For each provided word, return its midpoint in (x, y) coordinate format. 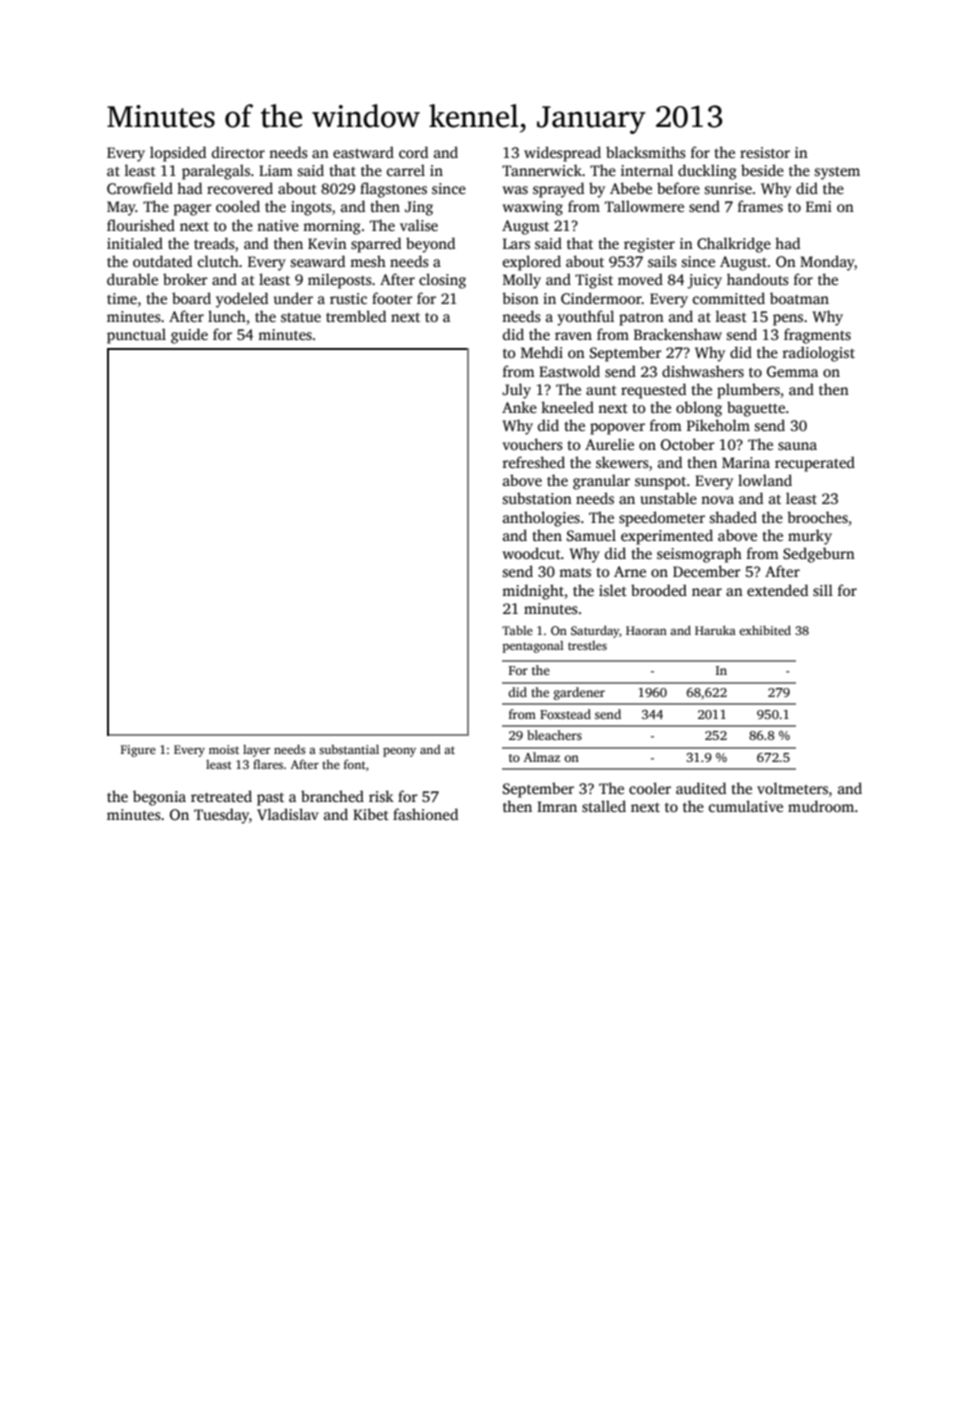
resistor (765, 152)
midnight (533, 592)
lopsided (178, 154)
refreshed (533, 462)
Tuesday (221, 816)
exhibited (765, 630)
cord (413, 152)
